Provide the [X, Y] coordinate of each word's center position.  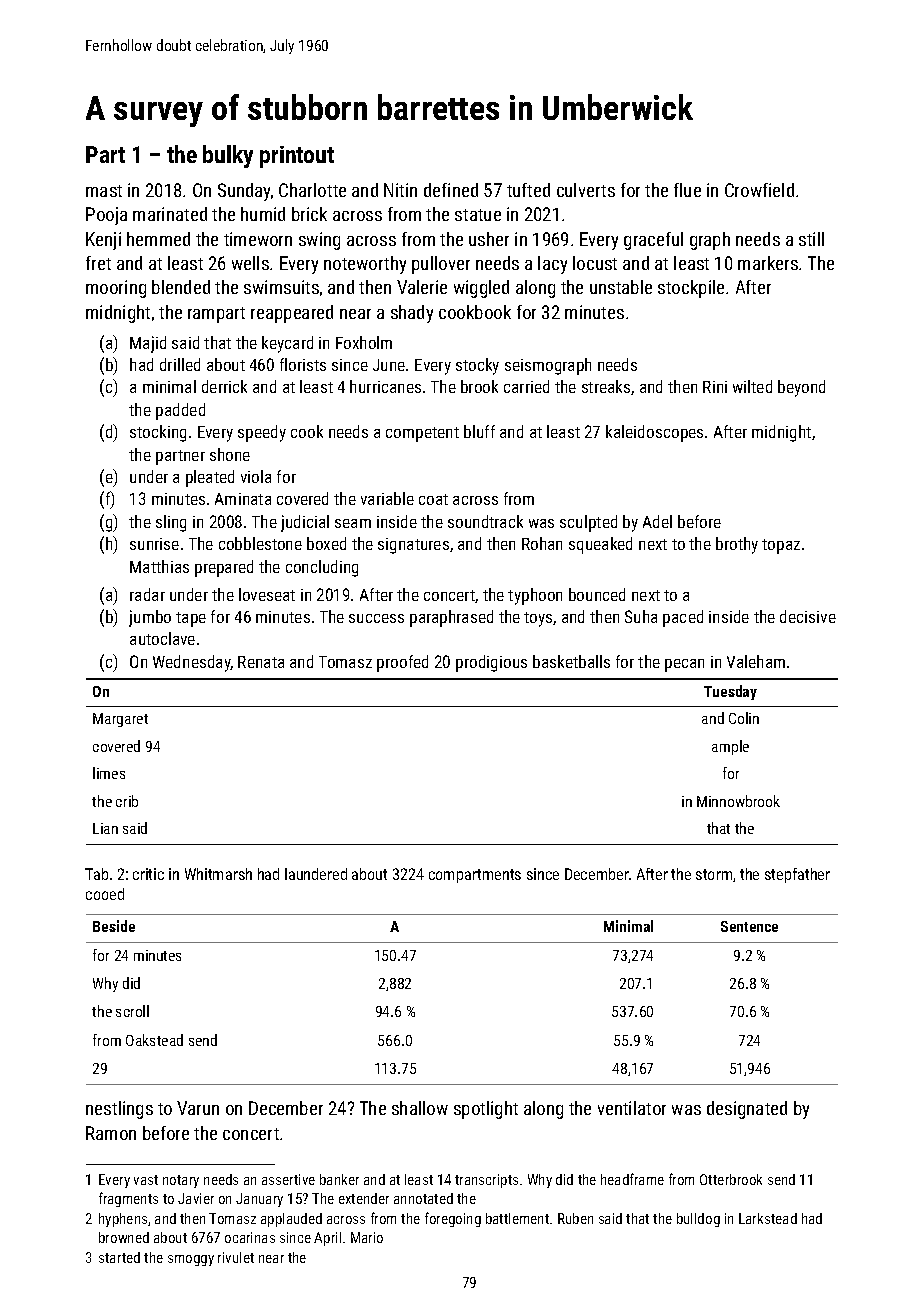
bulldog [698, 1220]
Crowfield [759, 190]
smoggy [191, 1260]
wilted [752, 386]
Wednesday [192, 663]
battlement [517, 1218]
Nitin [400, 190]
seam [353, 523]
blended [181, 287]
